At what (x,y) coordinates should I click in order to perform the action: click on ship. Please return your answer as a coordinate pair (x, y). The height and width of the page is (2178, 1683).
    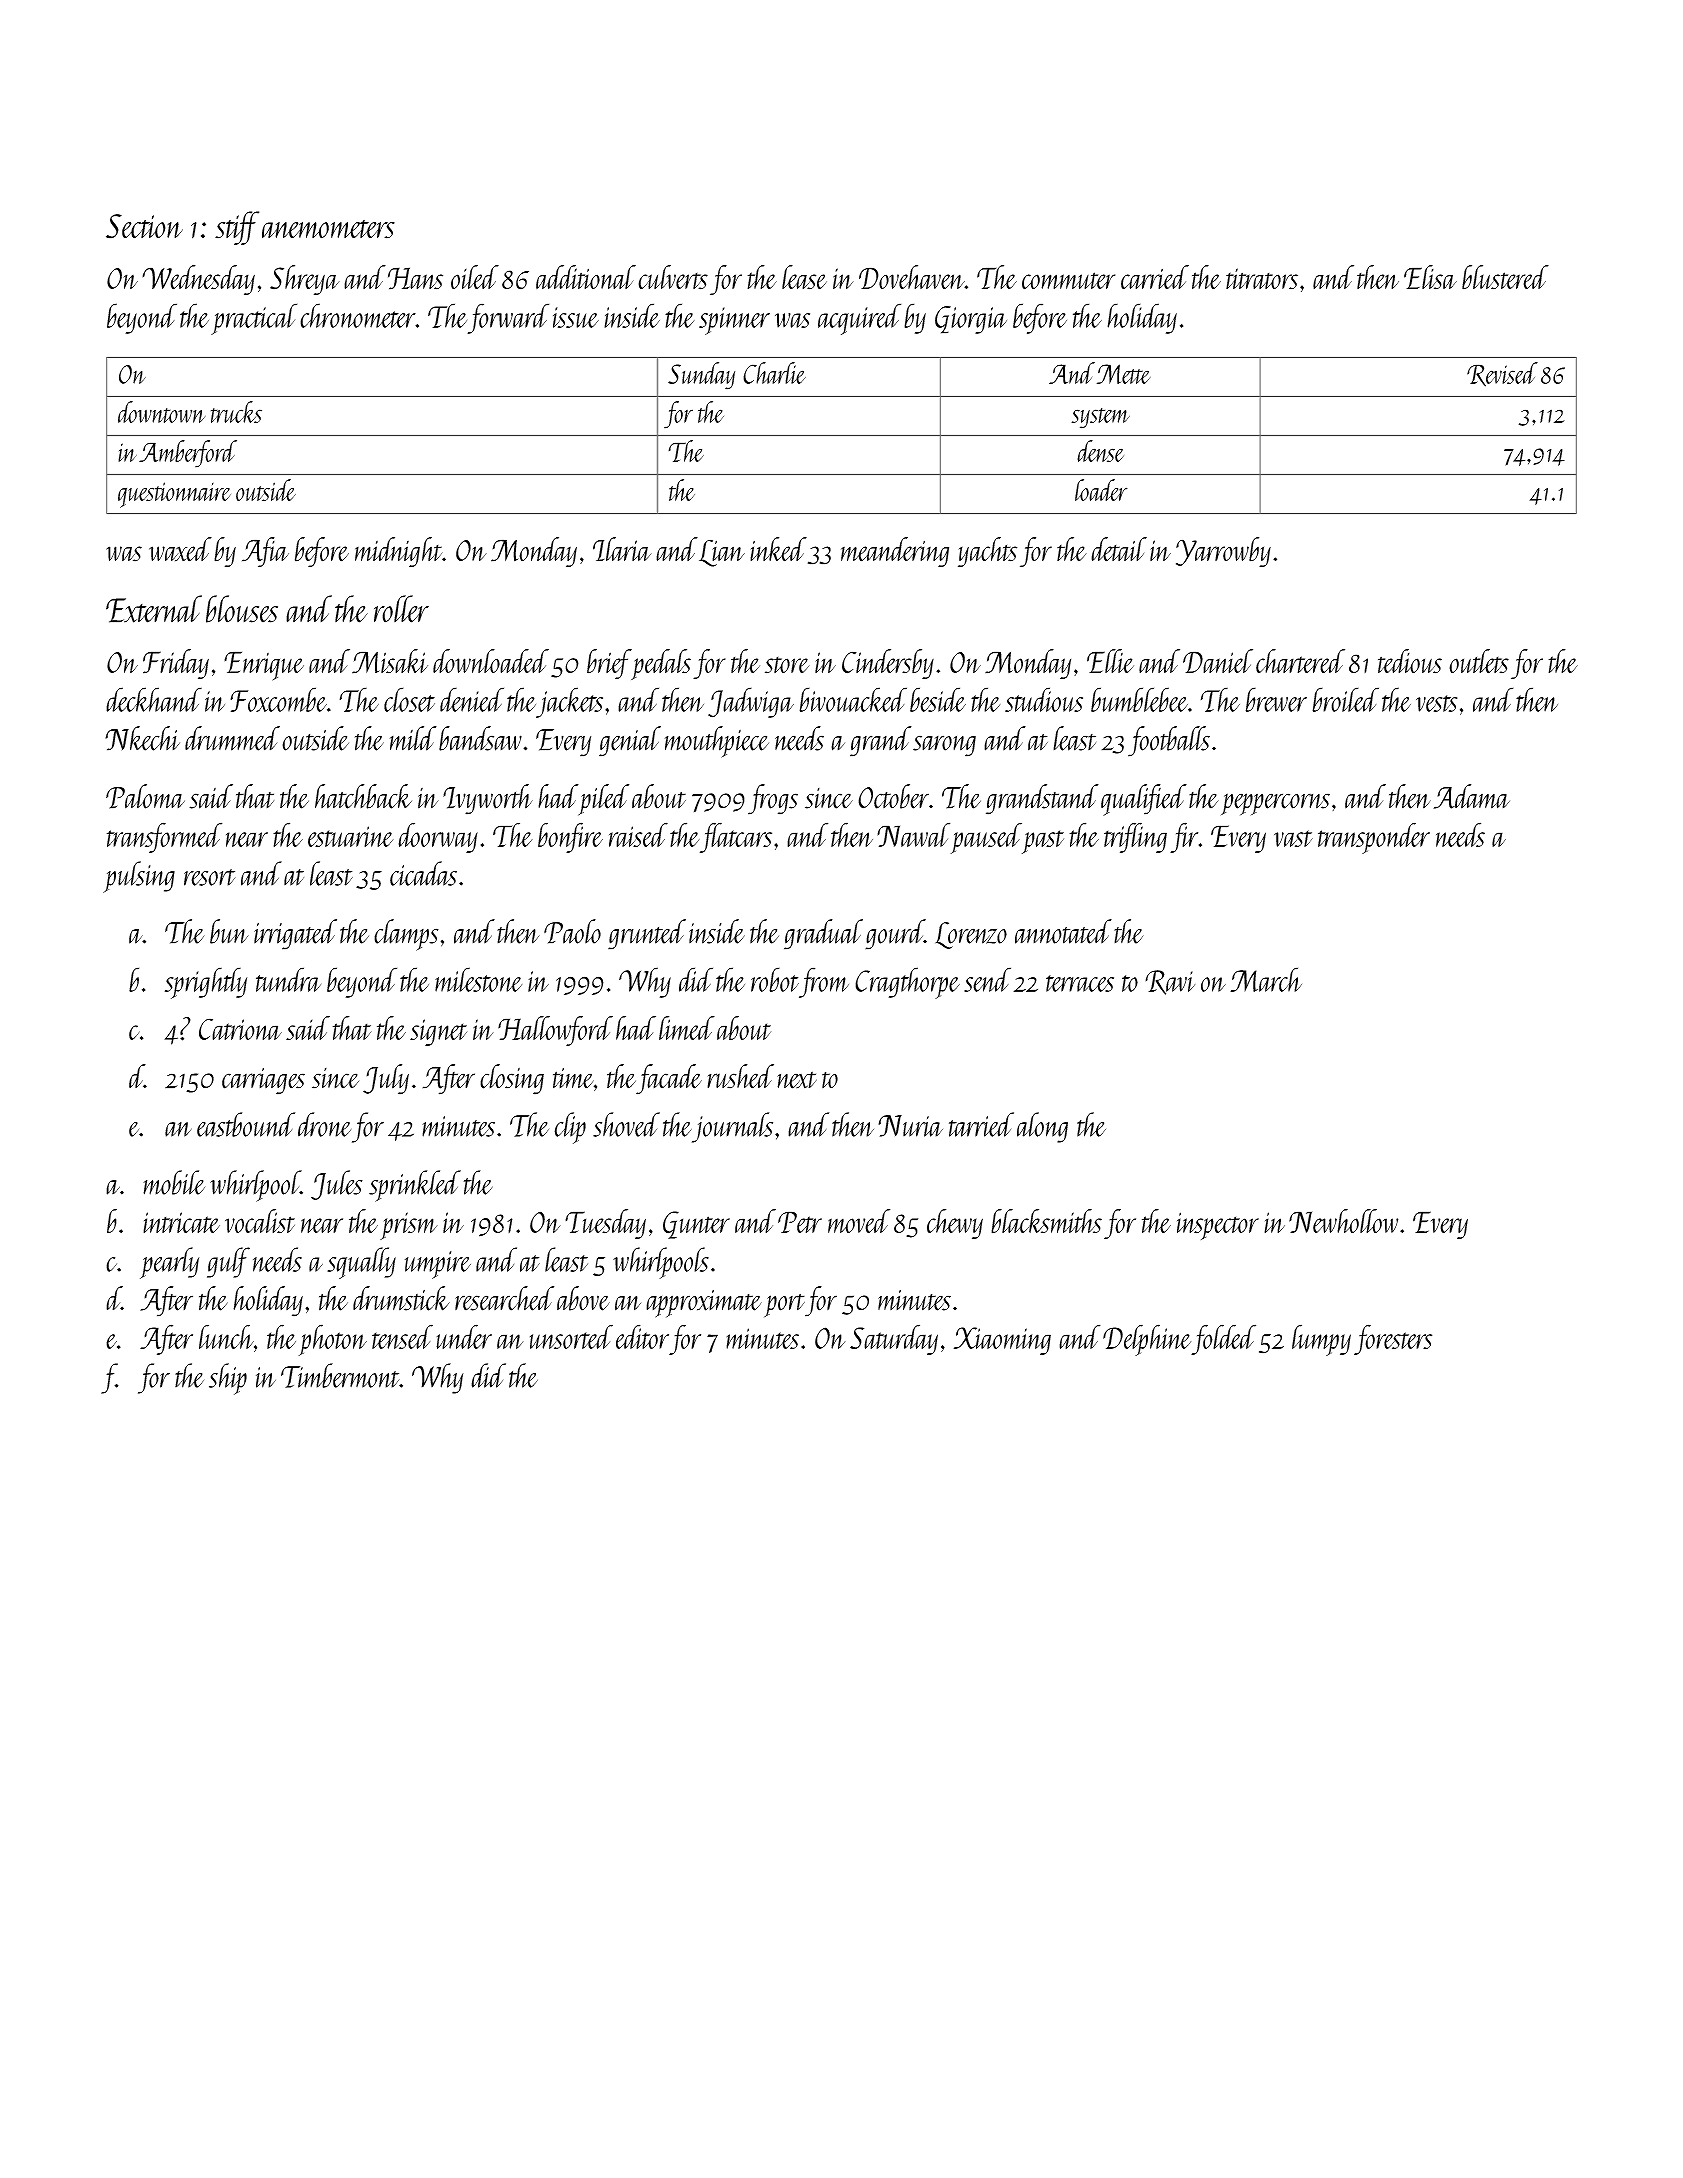
    Looking at the image, I should click on (228, 1379).
